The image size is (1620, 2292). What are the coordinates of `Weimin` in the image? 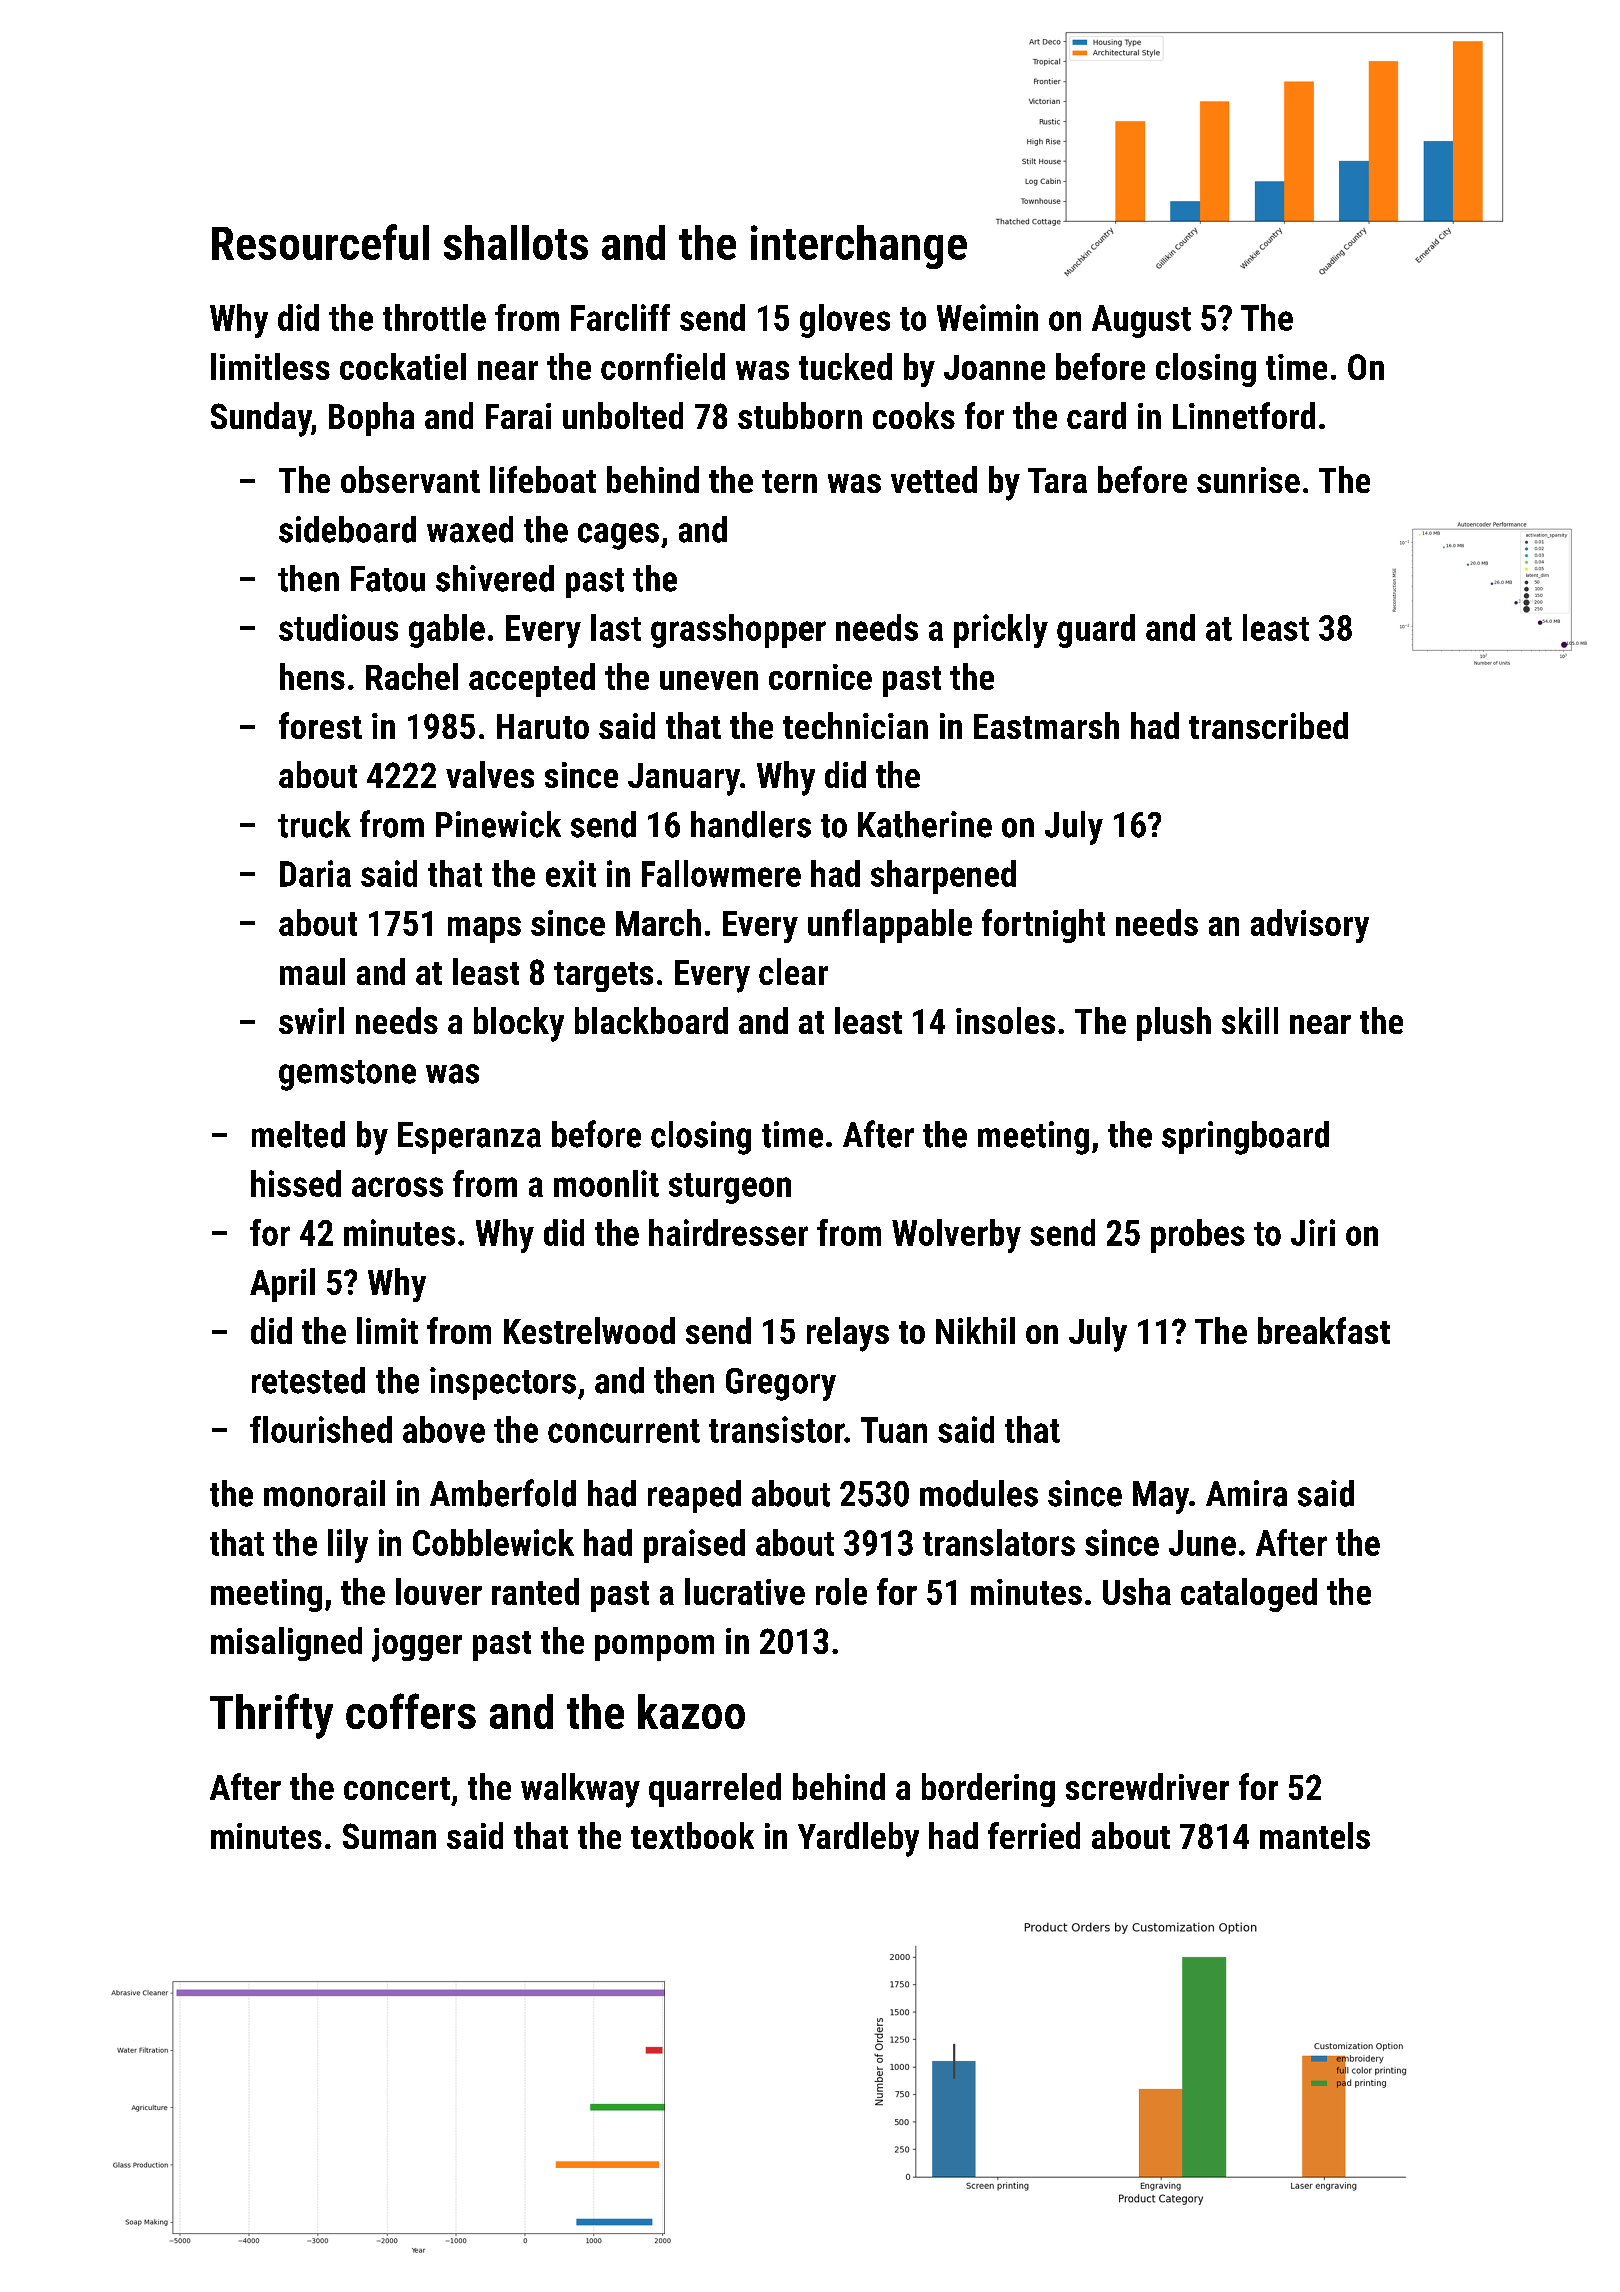 It's located at (987, 317).
